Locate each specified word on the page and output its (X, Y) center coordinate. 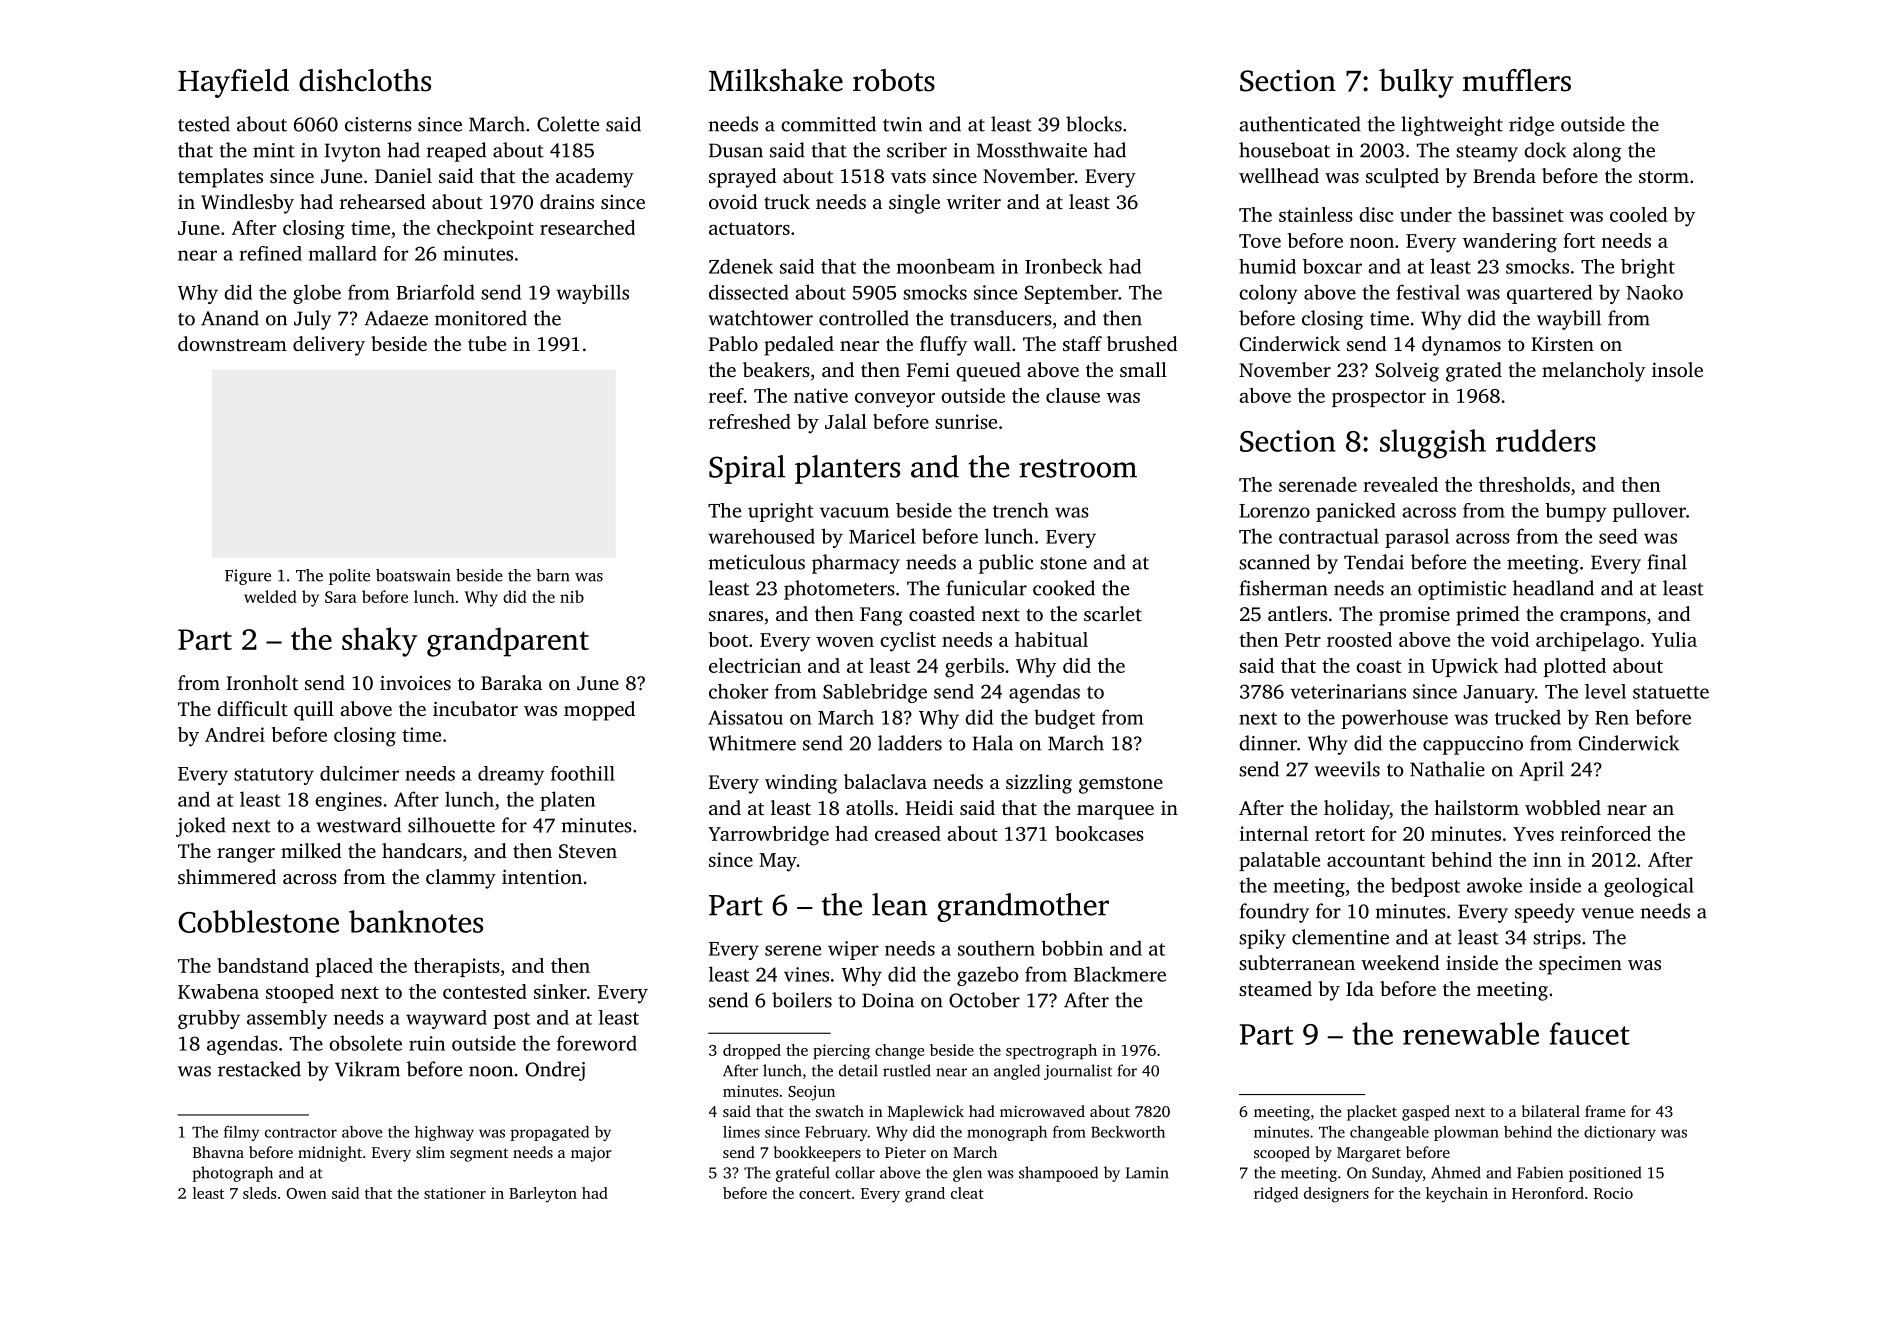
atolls (869, 807)
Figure (248, 577)
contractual (1329, 536)
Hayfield (233, 83)
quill (314, 711)
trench (1021, 510)
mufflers (1517, 80)
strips (1557, 939)
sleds (259, 1193)
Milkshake (776, 80)
